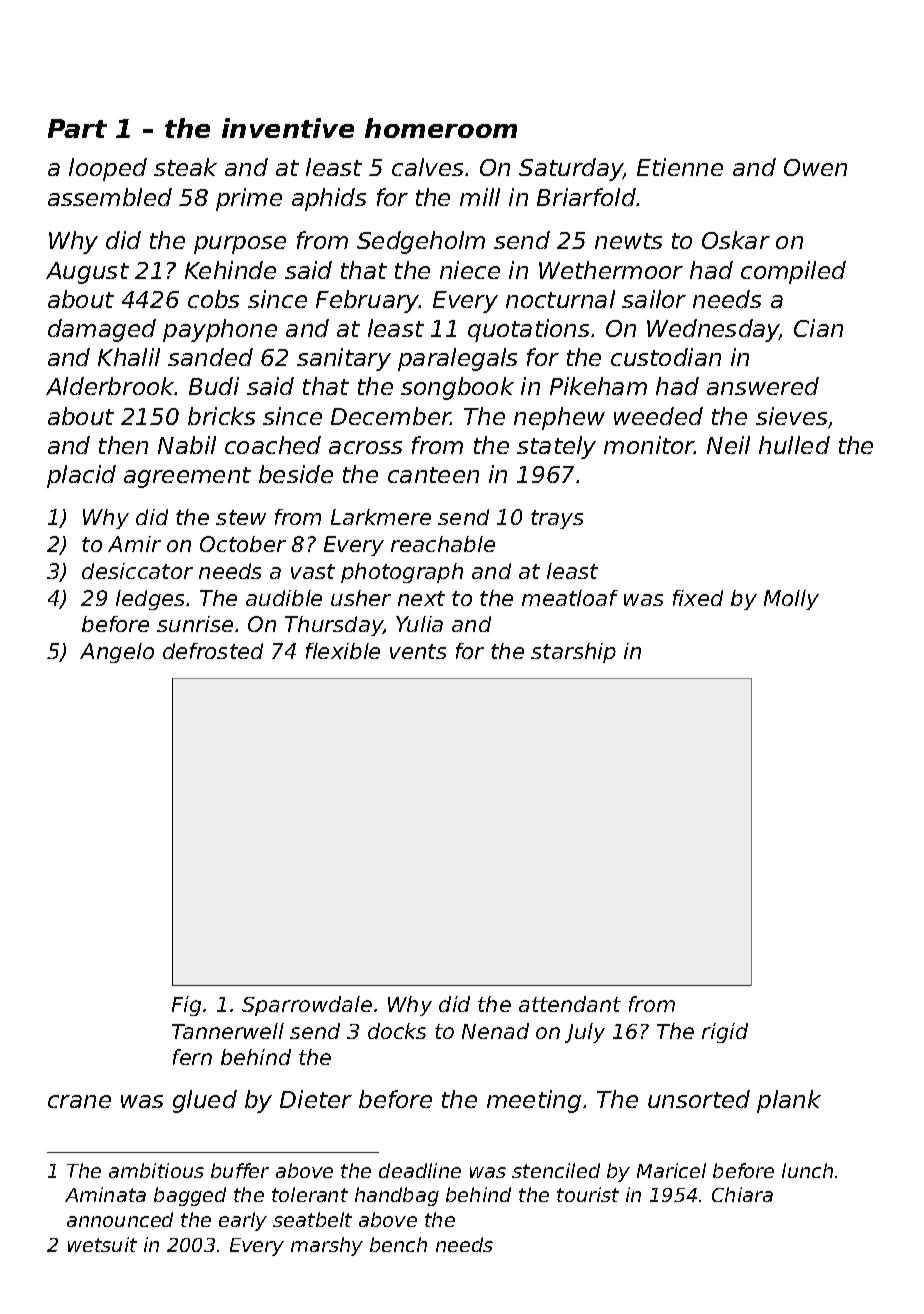 The width and height of the image is (924, 1314). Describe the element at coordinates (441, 128) in the image. I see `homeroom` at that location.
